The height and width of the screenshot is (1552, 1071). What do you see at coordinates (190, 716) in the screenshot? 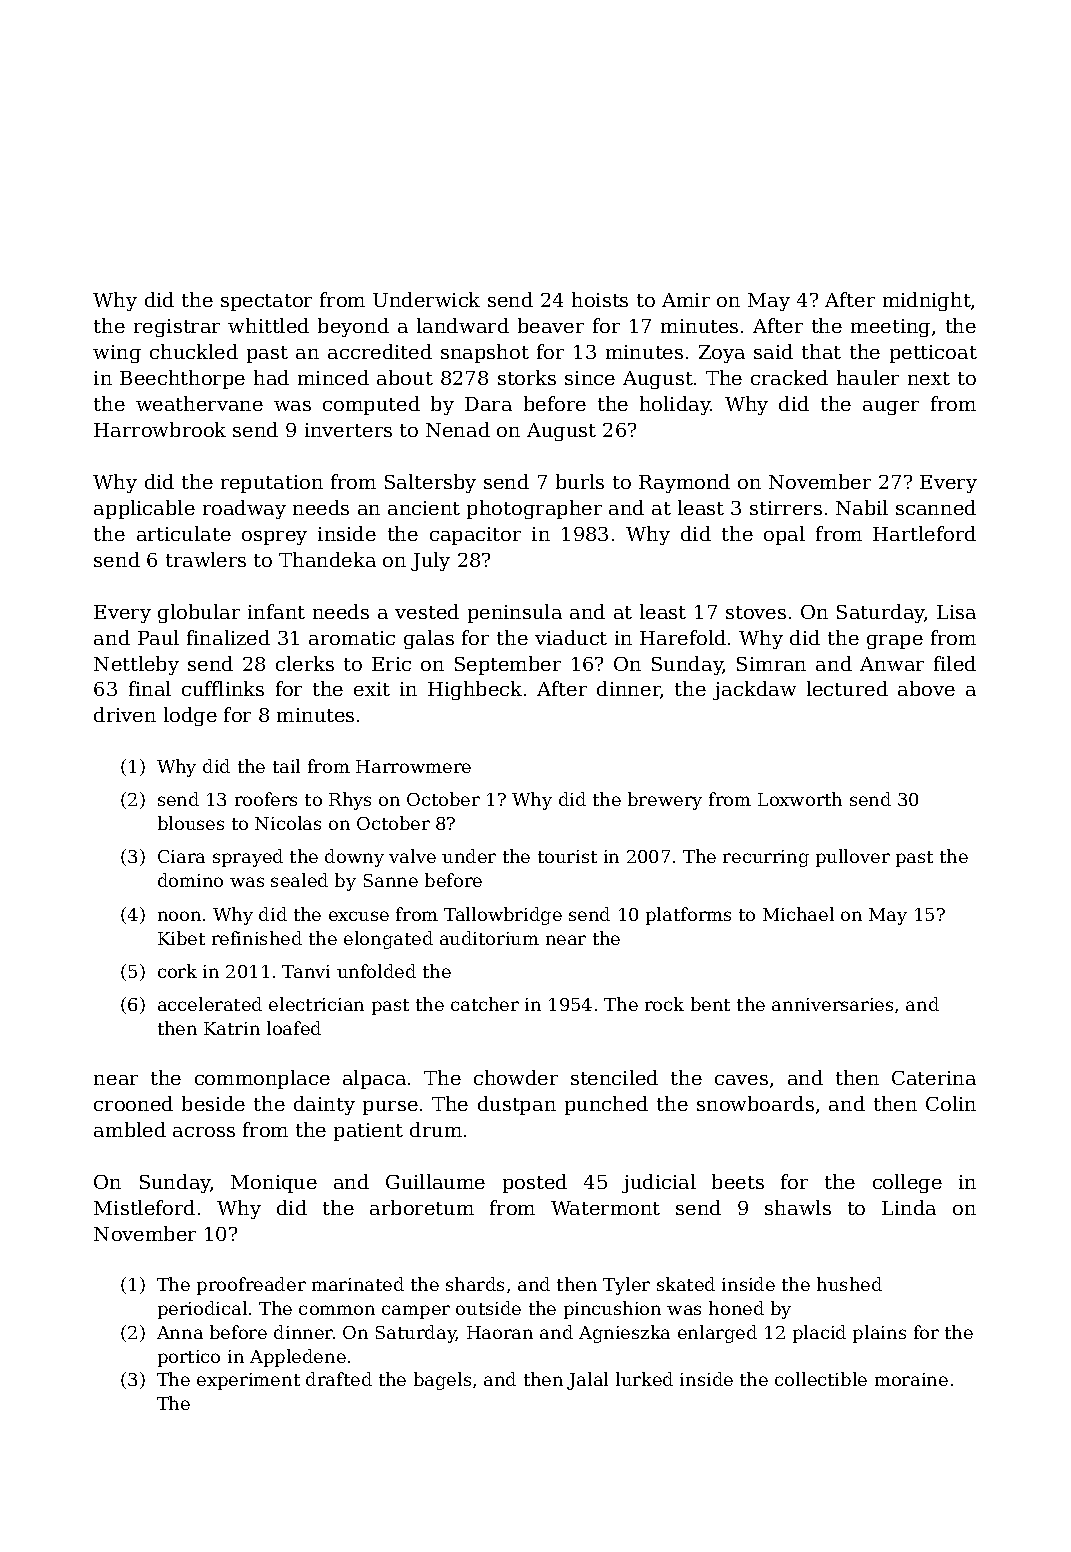
I see `lodge` at bounding box center [190, 716].
